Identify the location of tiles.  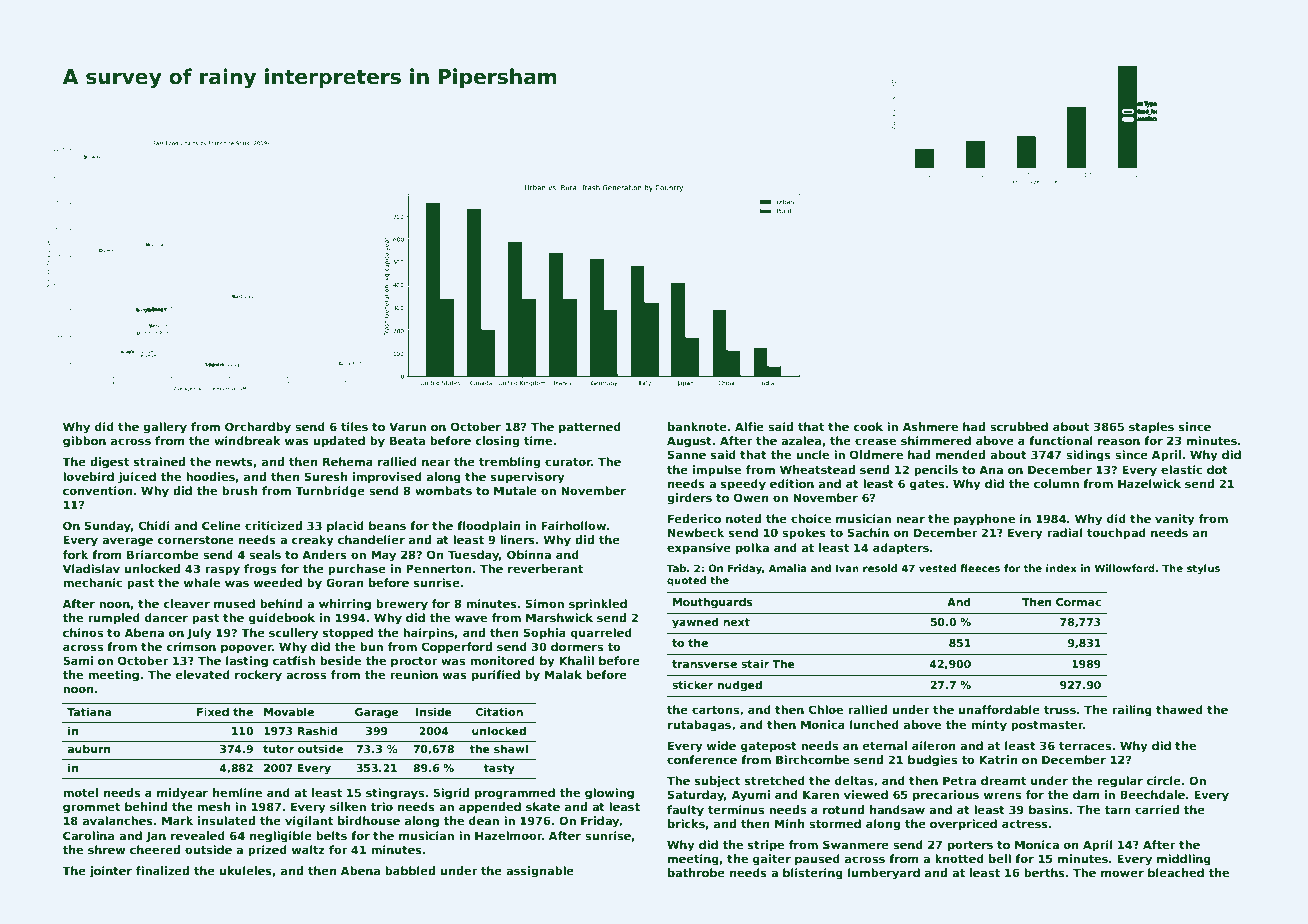
(354, 426).
